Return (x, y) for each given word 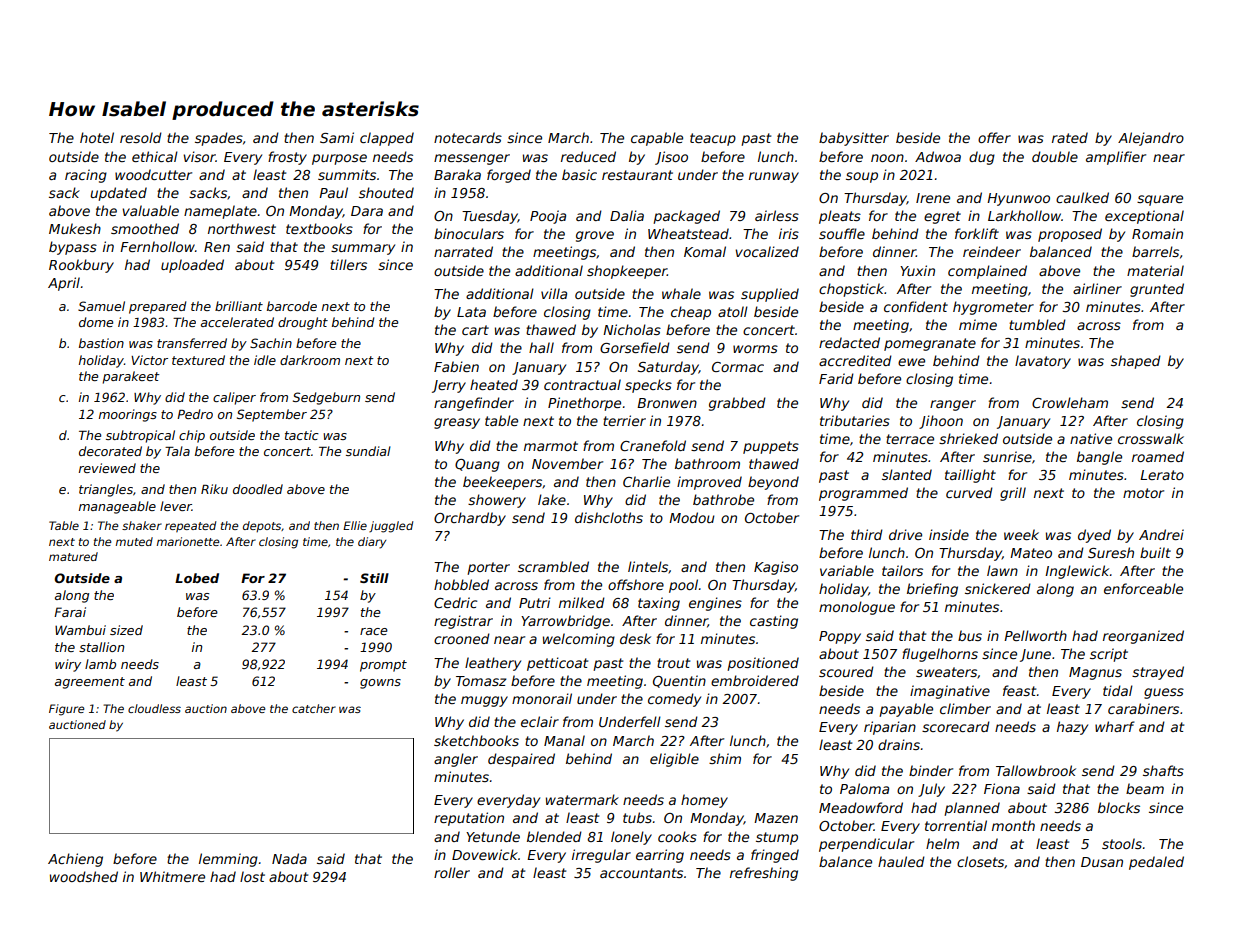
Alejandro (1151, 139)
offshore (636, 584)
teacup (713, 139)
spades (219, 139)
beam (1145, 788)
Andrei (1161, 534)
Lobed (197, 578)
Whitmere (172, 876)
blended (554, 836)
